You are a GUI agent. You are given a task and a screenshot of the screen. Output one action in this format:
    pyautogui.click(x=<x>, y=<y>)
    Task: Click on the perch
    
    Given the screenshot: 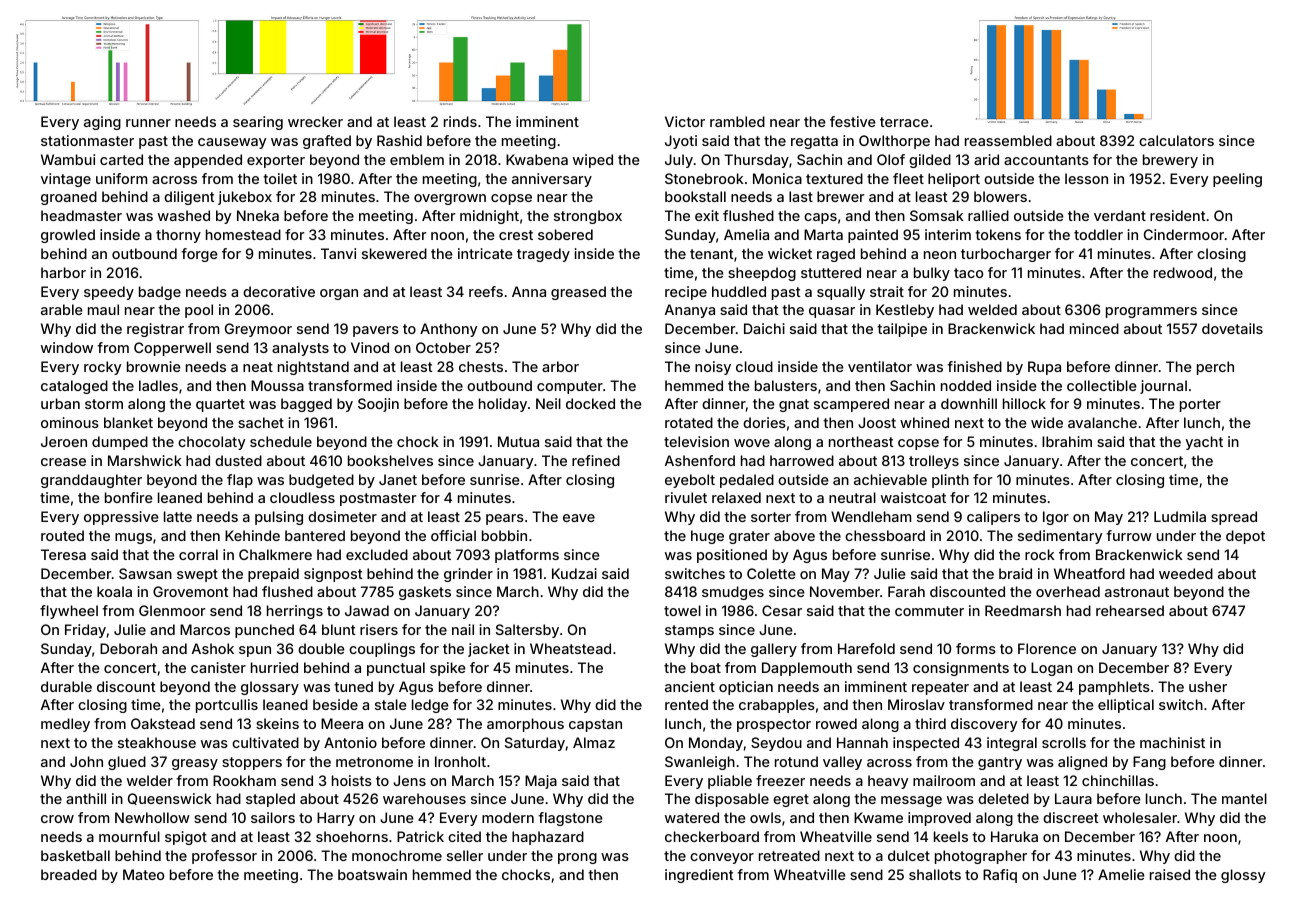 What is the action you would take?
    pyautogui.click(x=1215, y=368)
